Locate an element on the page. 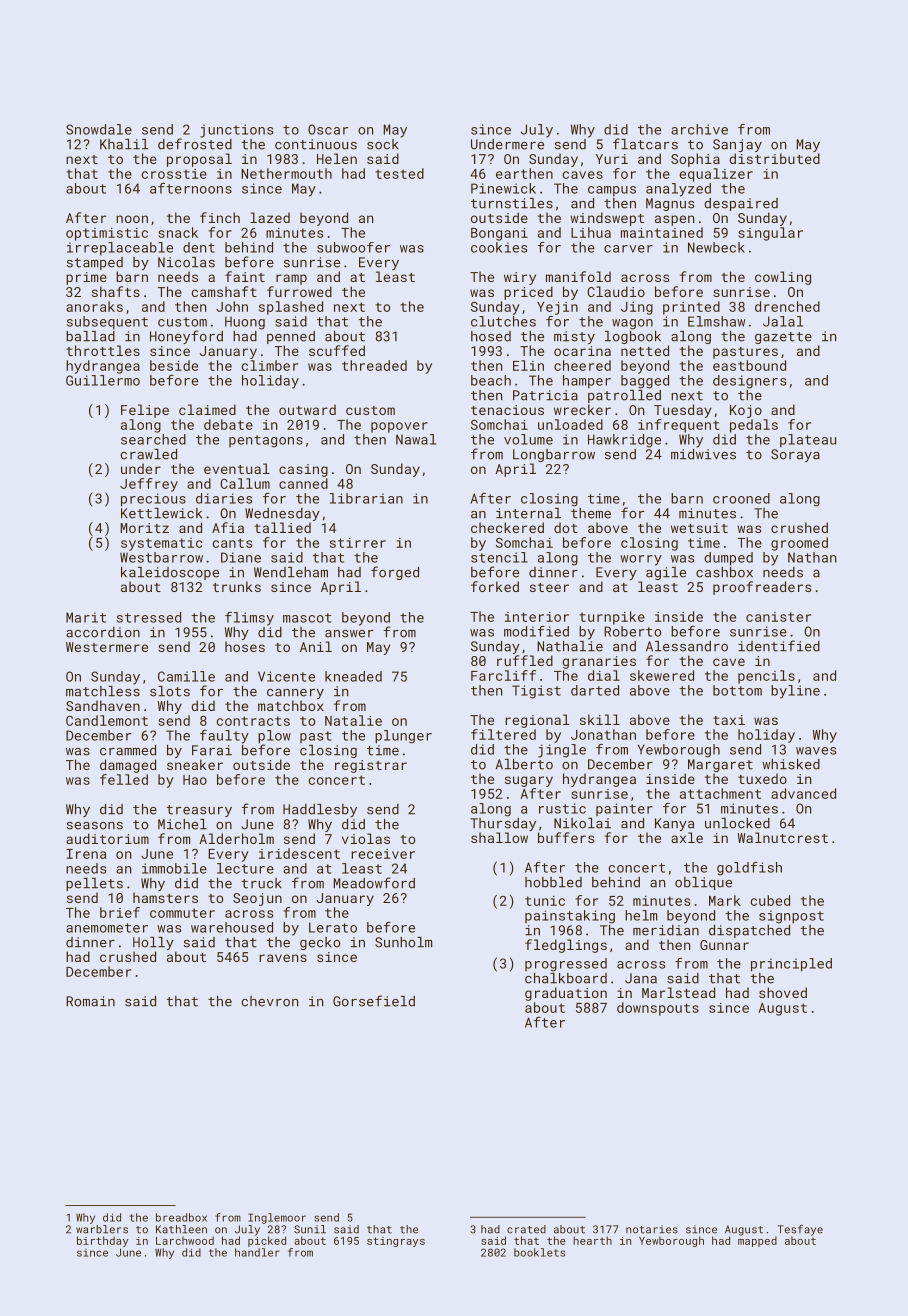 This image has height=1316, width=908. manifold is located at coordinates (578, 276).
